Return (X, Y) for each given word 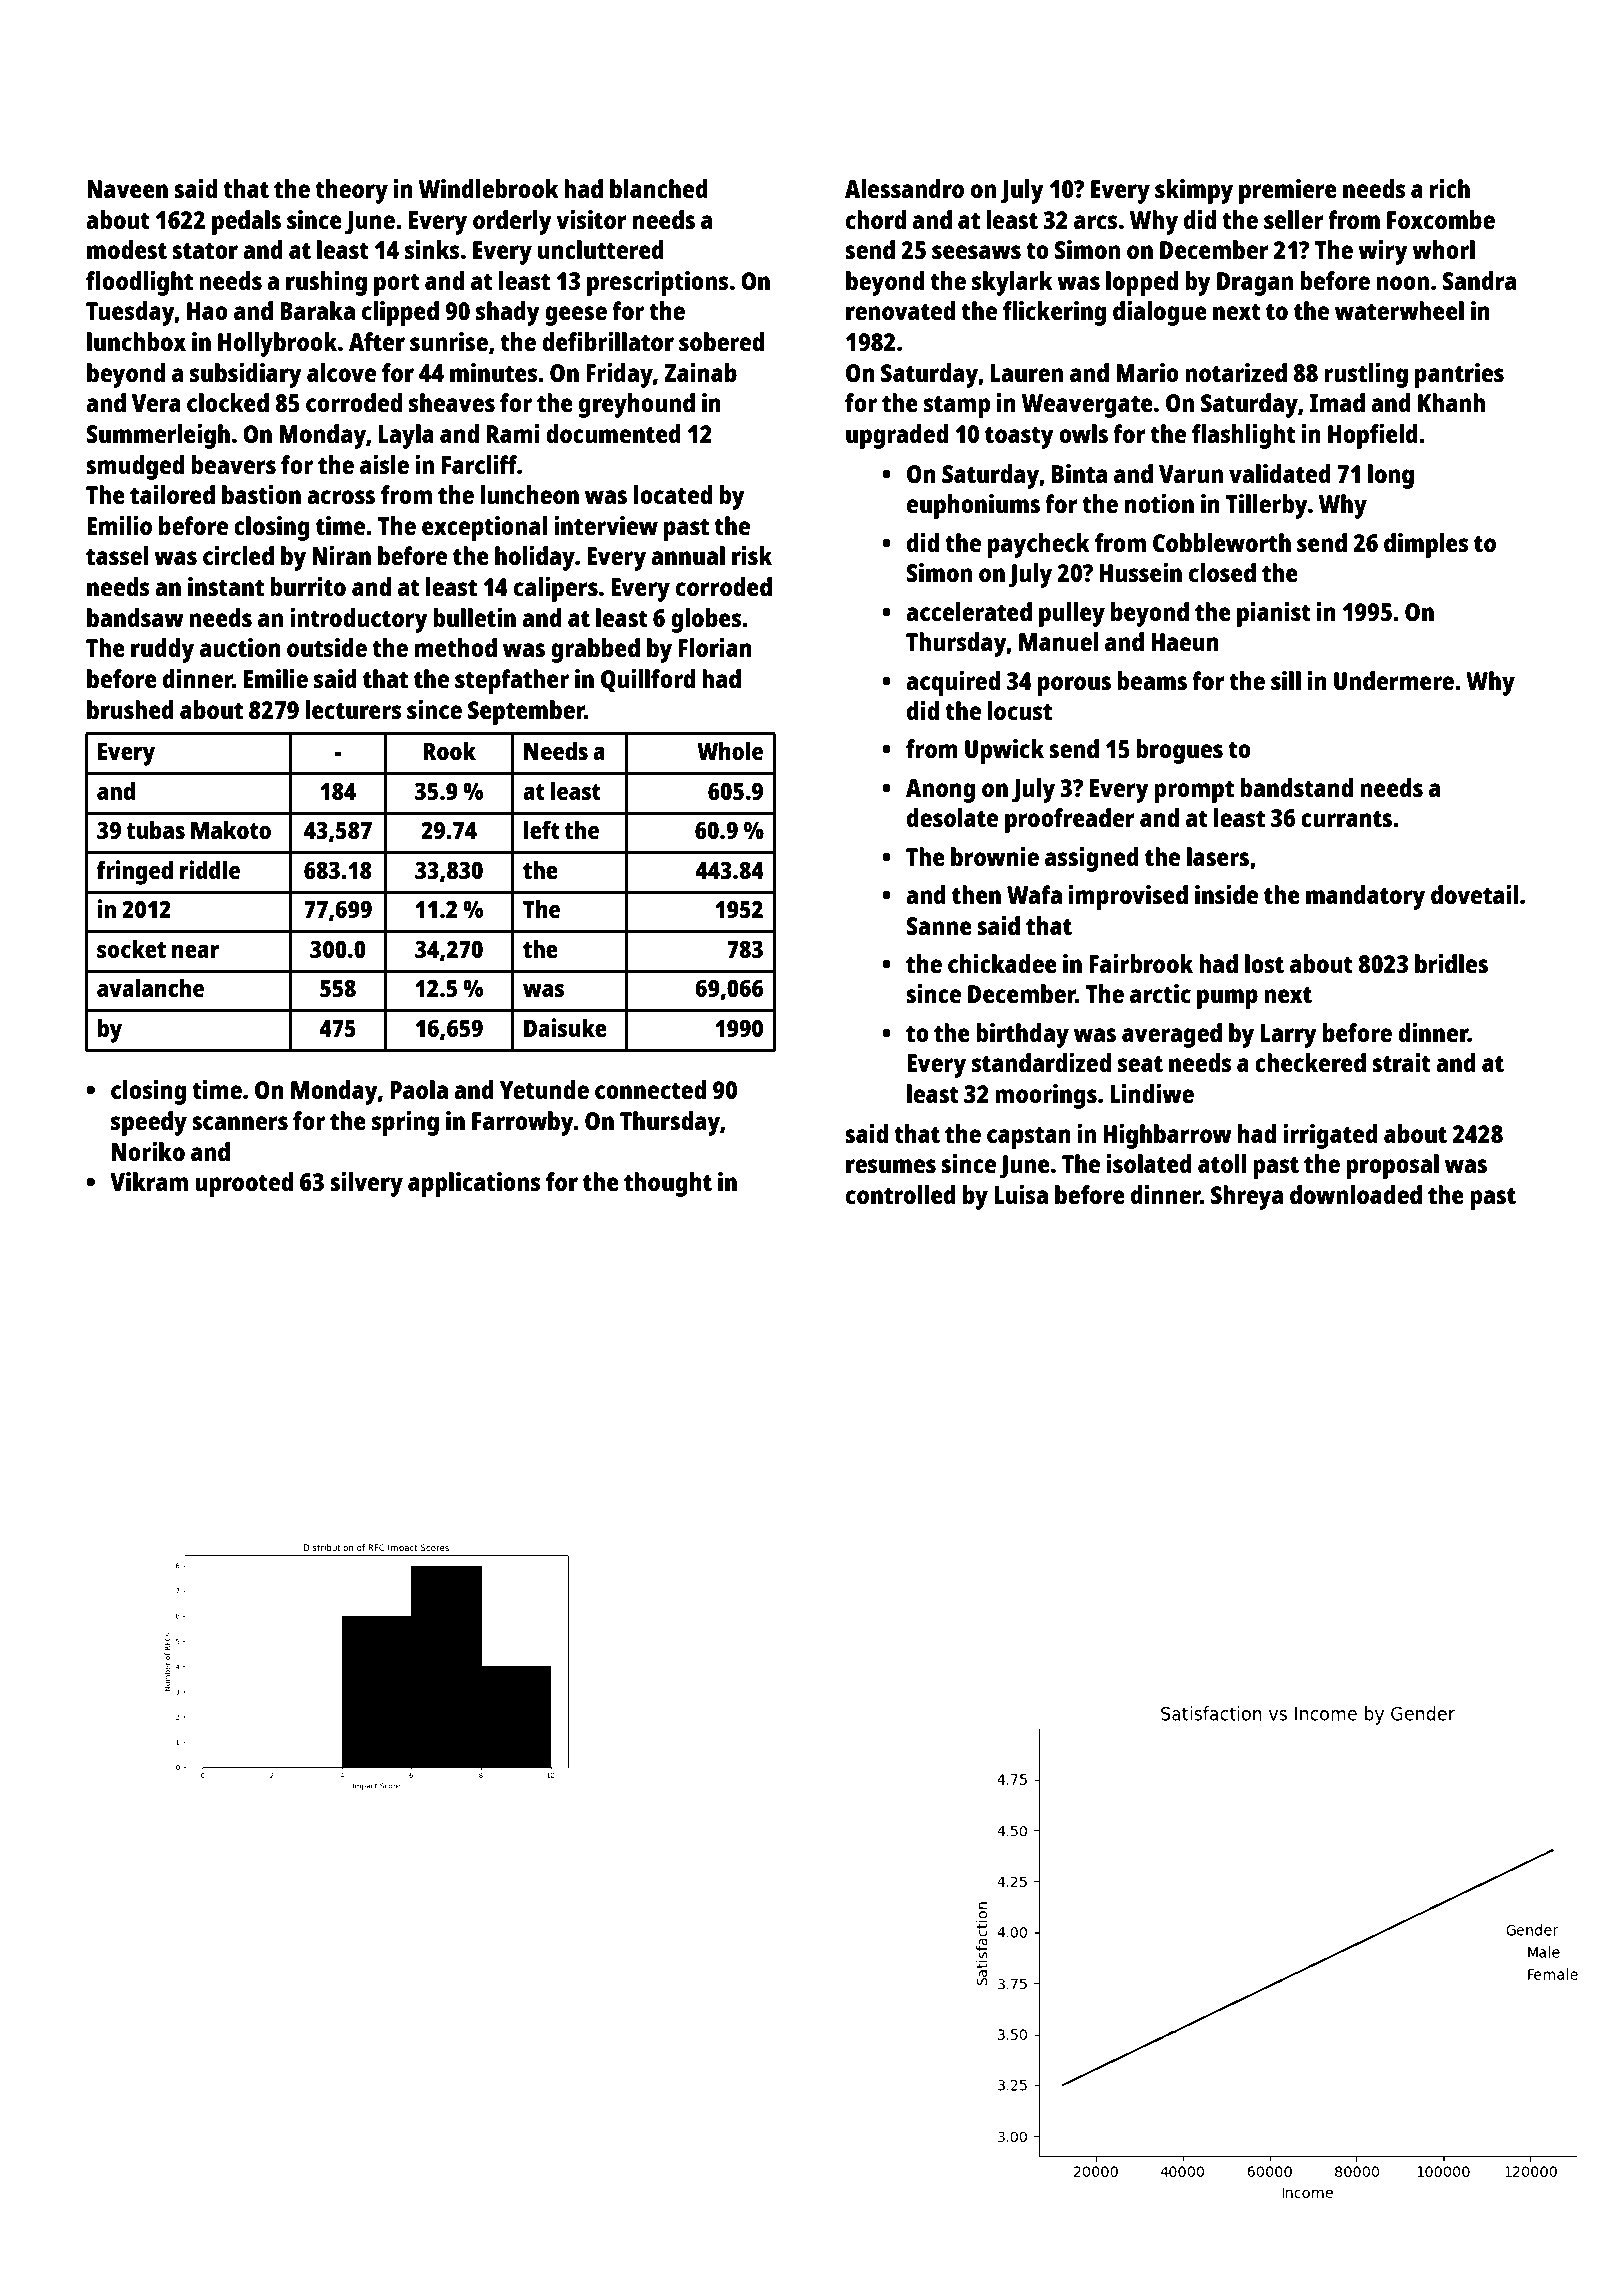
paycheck (1039, 545)
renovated (900, 310)
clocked (228, 402)
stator (205, 250)
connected (650, 1089)
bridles (1451, 963)
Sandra (1479, 280)
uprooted (244, 1184)
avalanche (150, 988)
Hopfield (1373, 436)
